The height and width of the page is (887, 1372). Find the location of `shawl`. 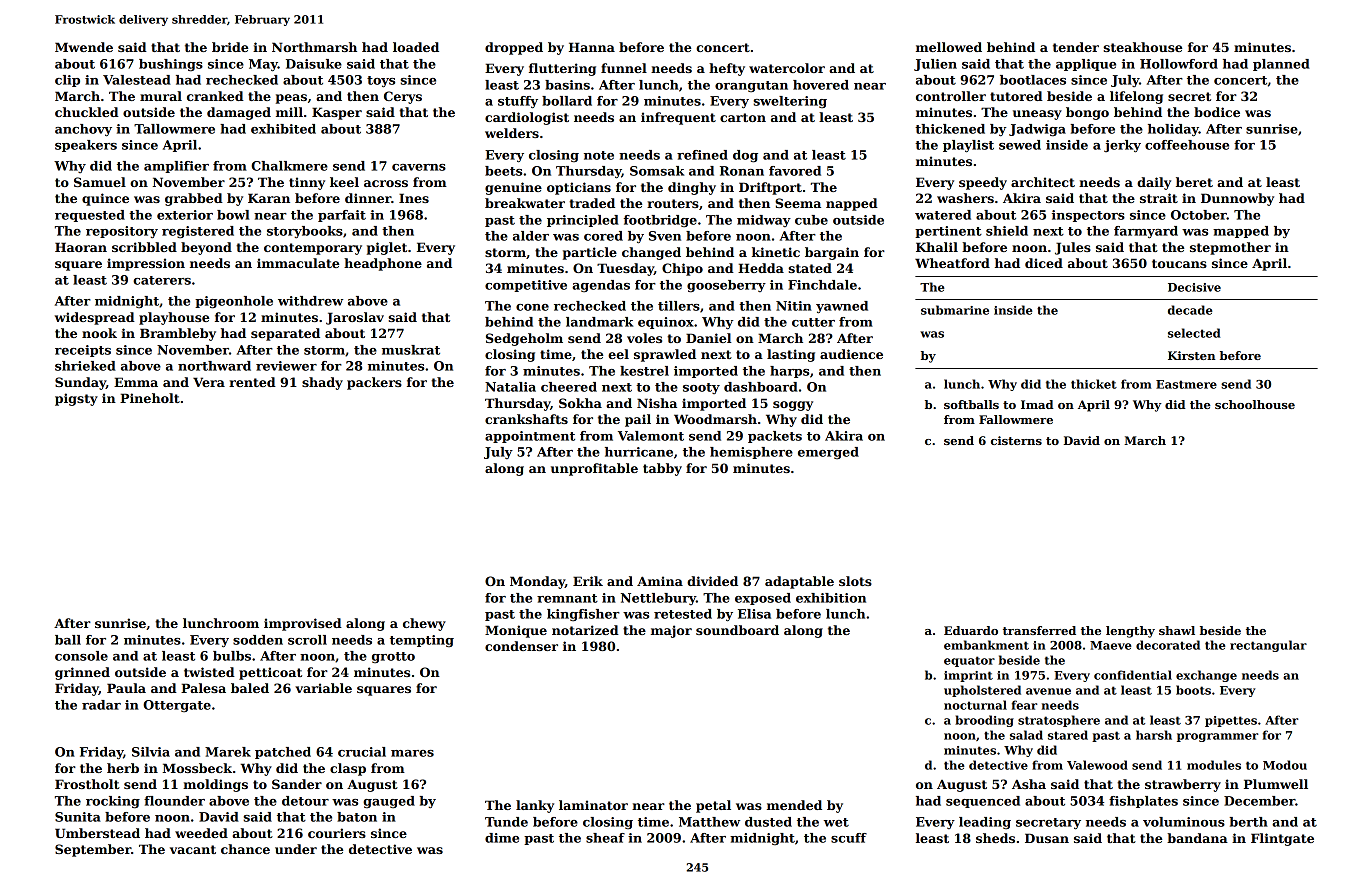

shawl is located at coordinates (1177, 630).
